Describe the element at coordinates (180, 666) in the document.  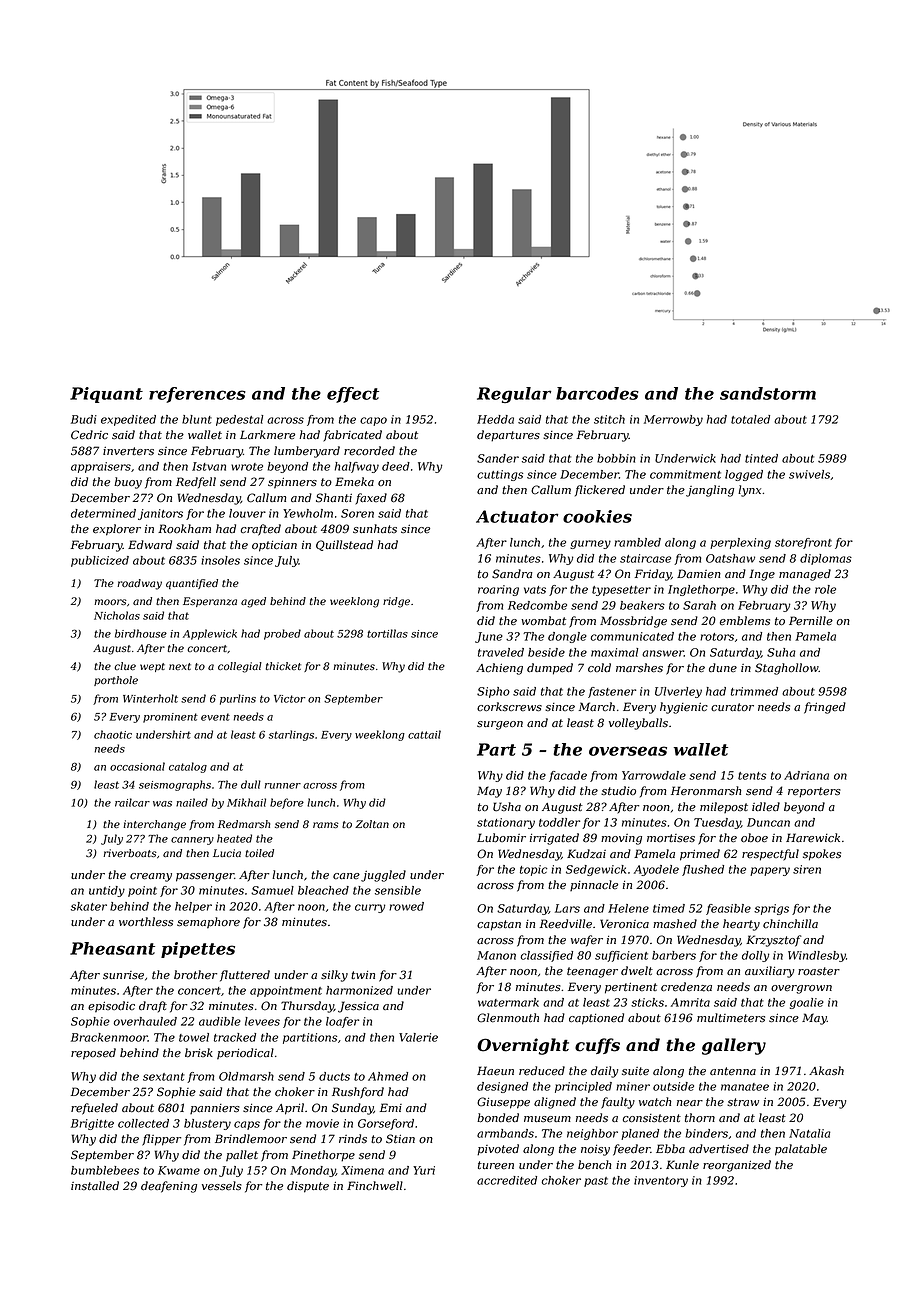
I see `next` at that location.
